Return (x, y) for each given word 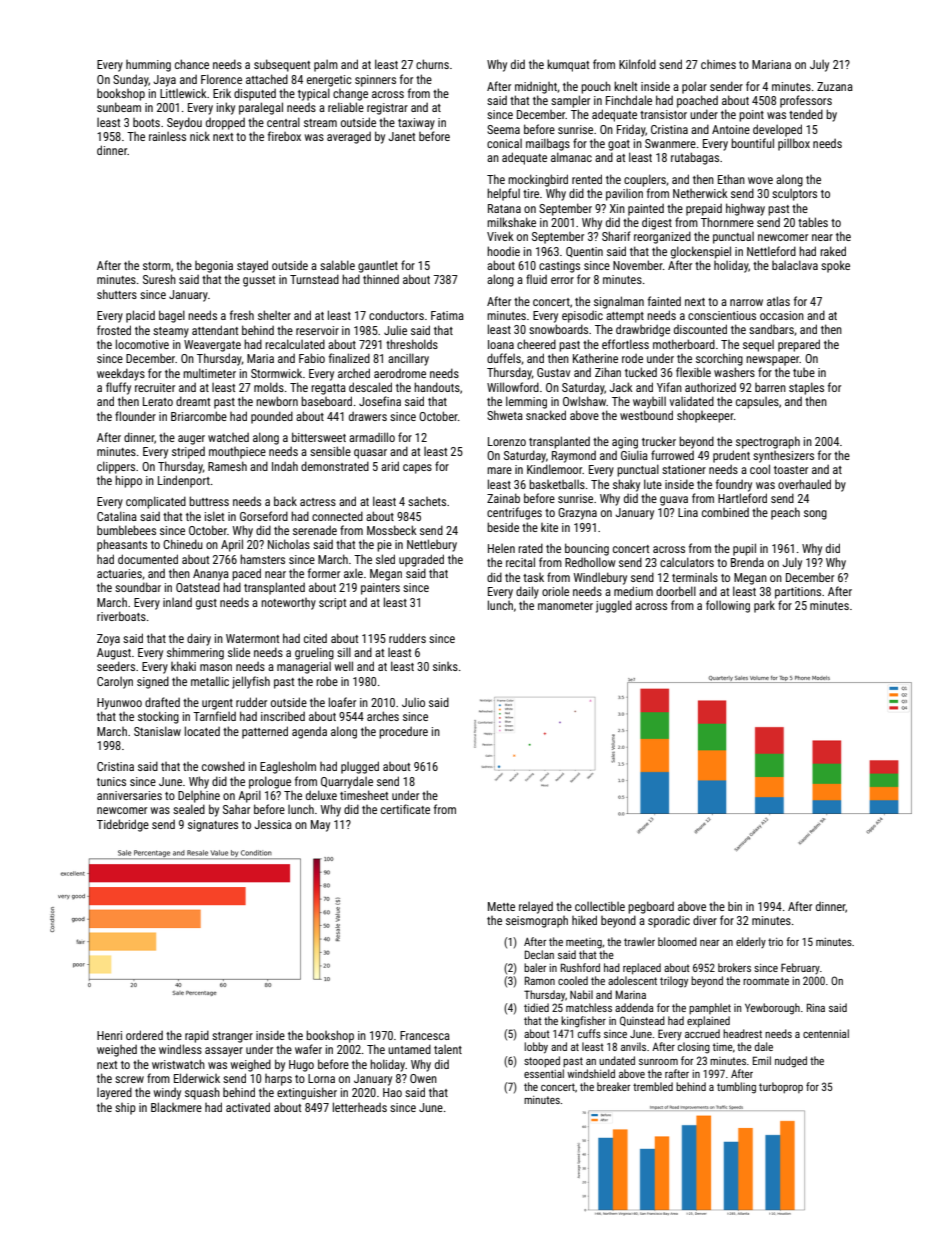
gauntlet (378, 267)
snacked (546, 415)
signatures (213, 826)
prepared (799, 345)
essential (544, 1073)
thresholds (412, 344)
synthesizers (783, 457)
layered (114, 1093)
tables (813, 222)
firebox (284, 136)
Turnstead (314, 279)
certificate (405, 809)
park (764, 606)
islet (214, 516)
